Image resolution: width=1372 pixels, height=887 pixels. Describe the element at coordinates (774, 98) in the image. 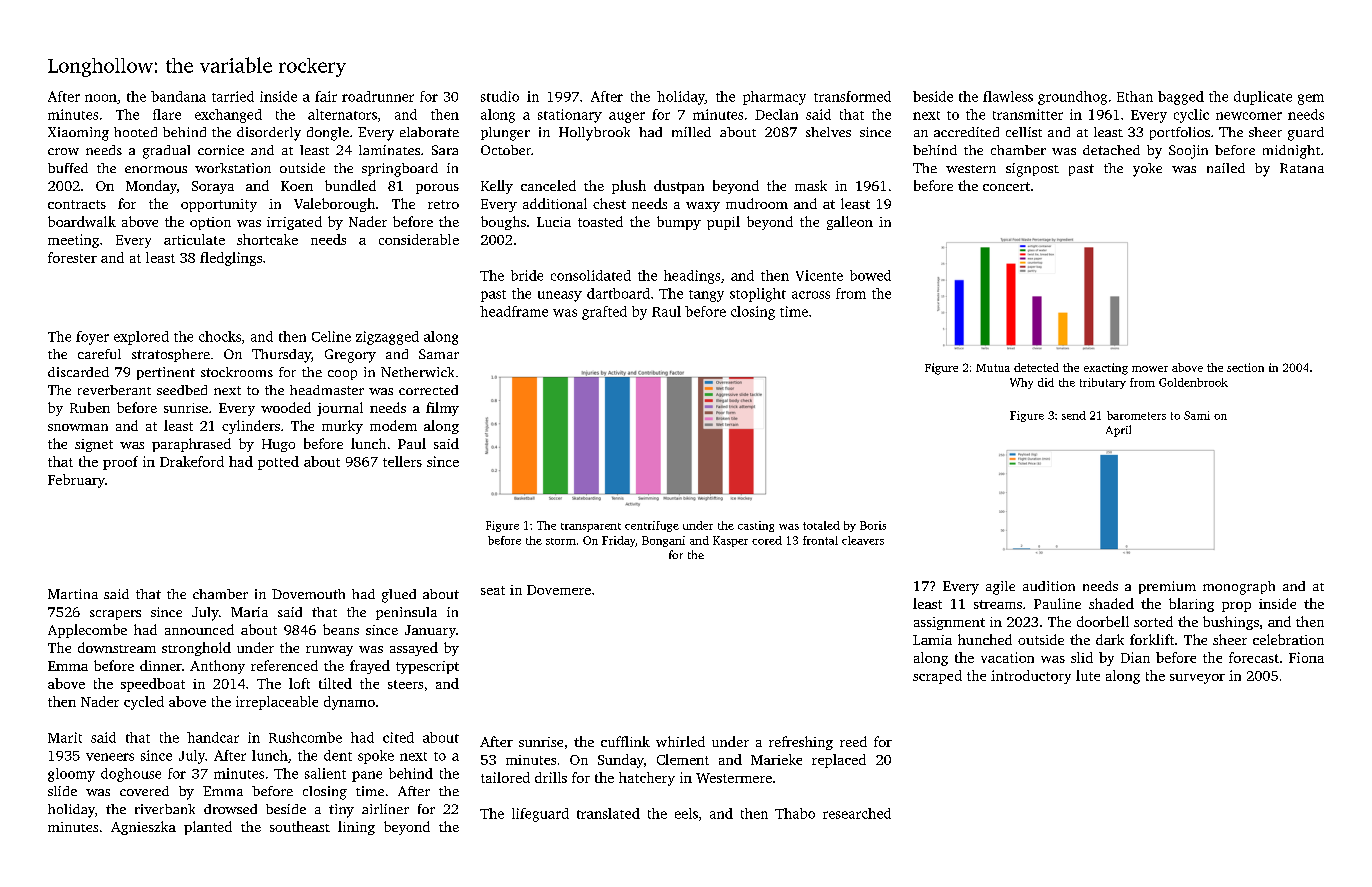

I see `pharmacy` at that location.
